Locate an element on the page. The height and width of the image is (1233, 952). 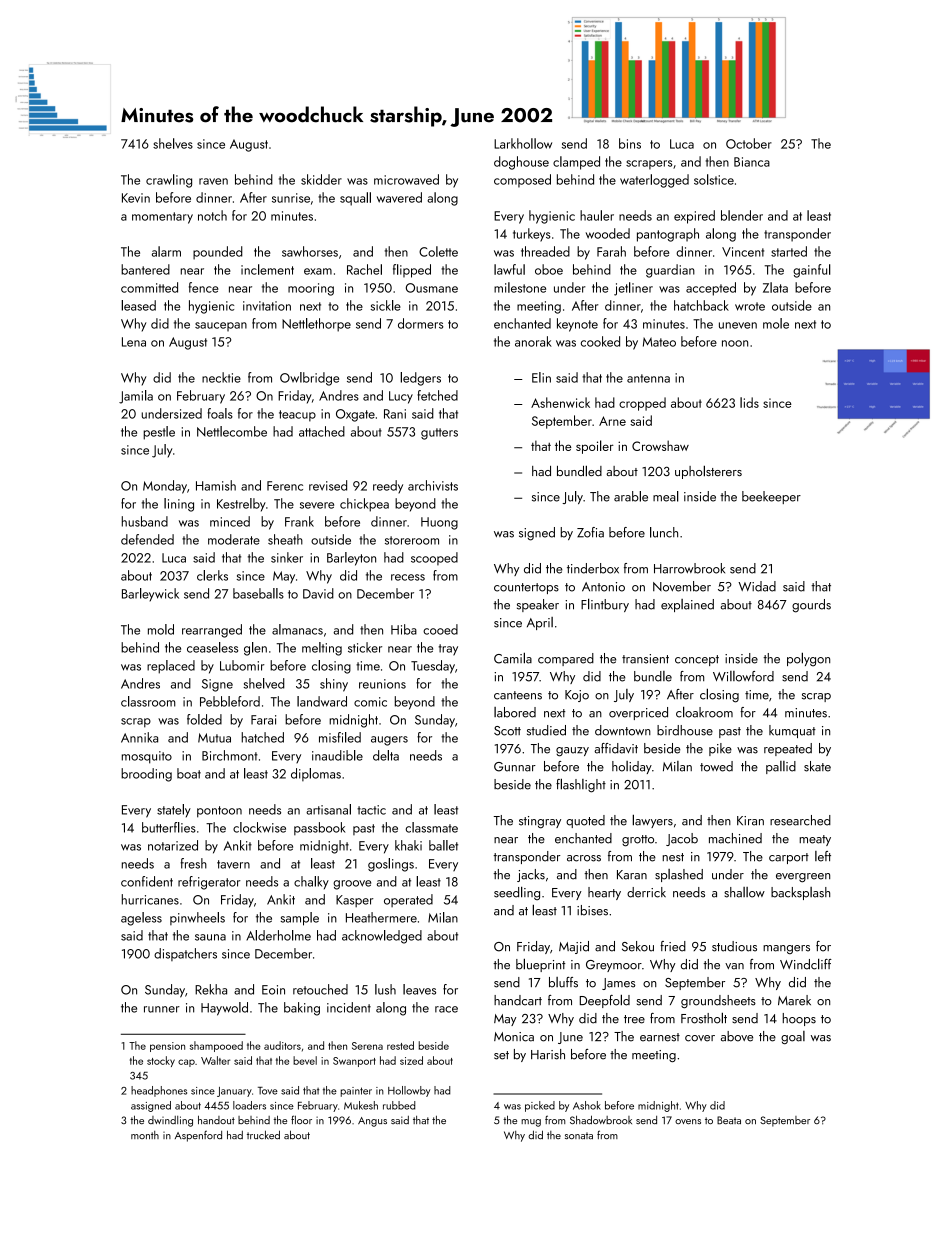
notch is located at coordinates (212, 215).
